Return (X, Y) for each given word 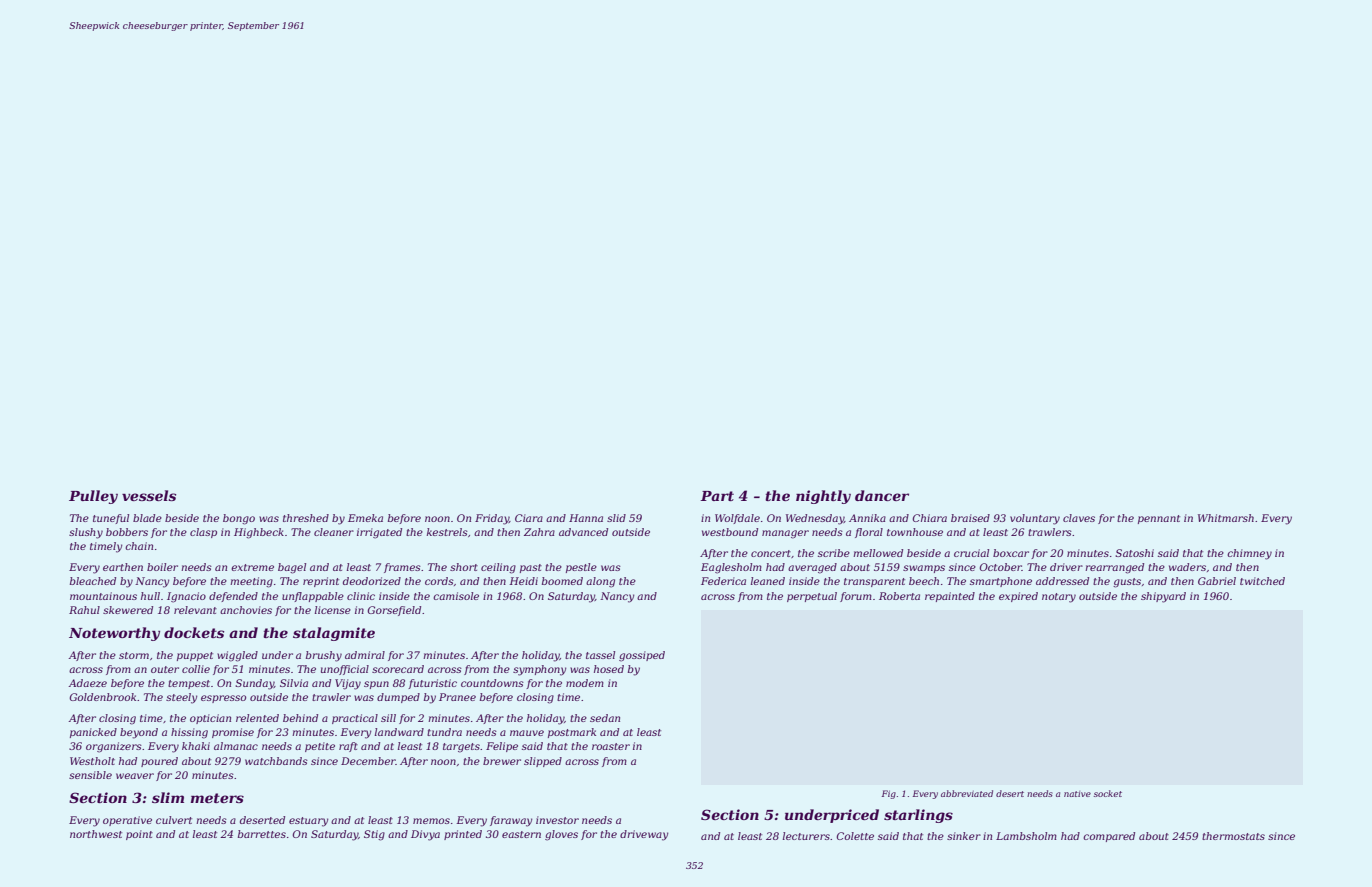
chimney (1249, 554)
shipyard (1163, 597)
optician (210, 719)
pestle (581, 568)
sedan (605, 718)
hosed (609, 669)
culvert (174, 820)
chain (139, 546)
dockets (194, 632)
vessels (149, 495)
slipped (543, 762)
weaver (135, 776)
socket (1108, 793)
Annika (867, 518)
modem (585, 683)
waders (1187, 567)
